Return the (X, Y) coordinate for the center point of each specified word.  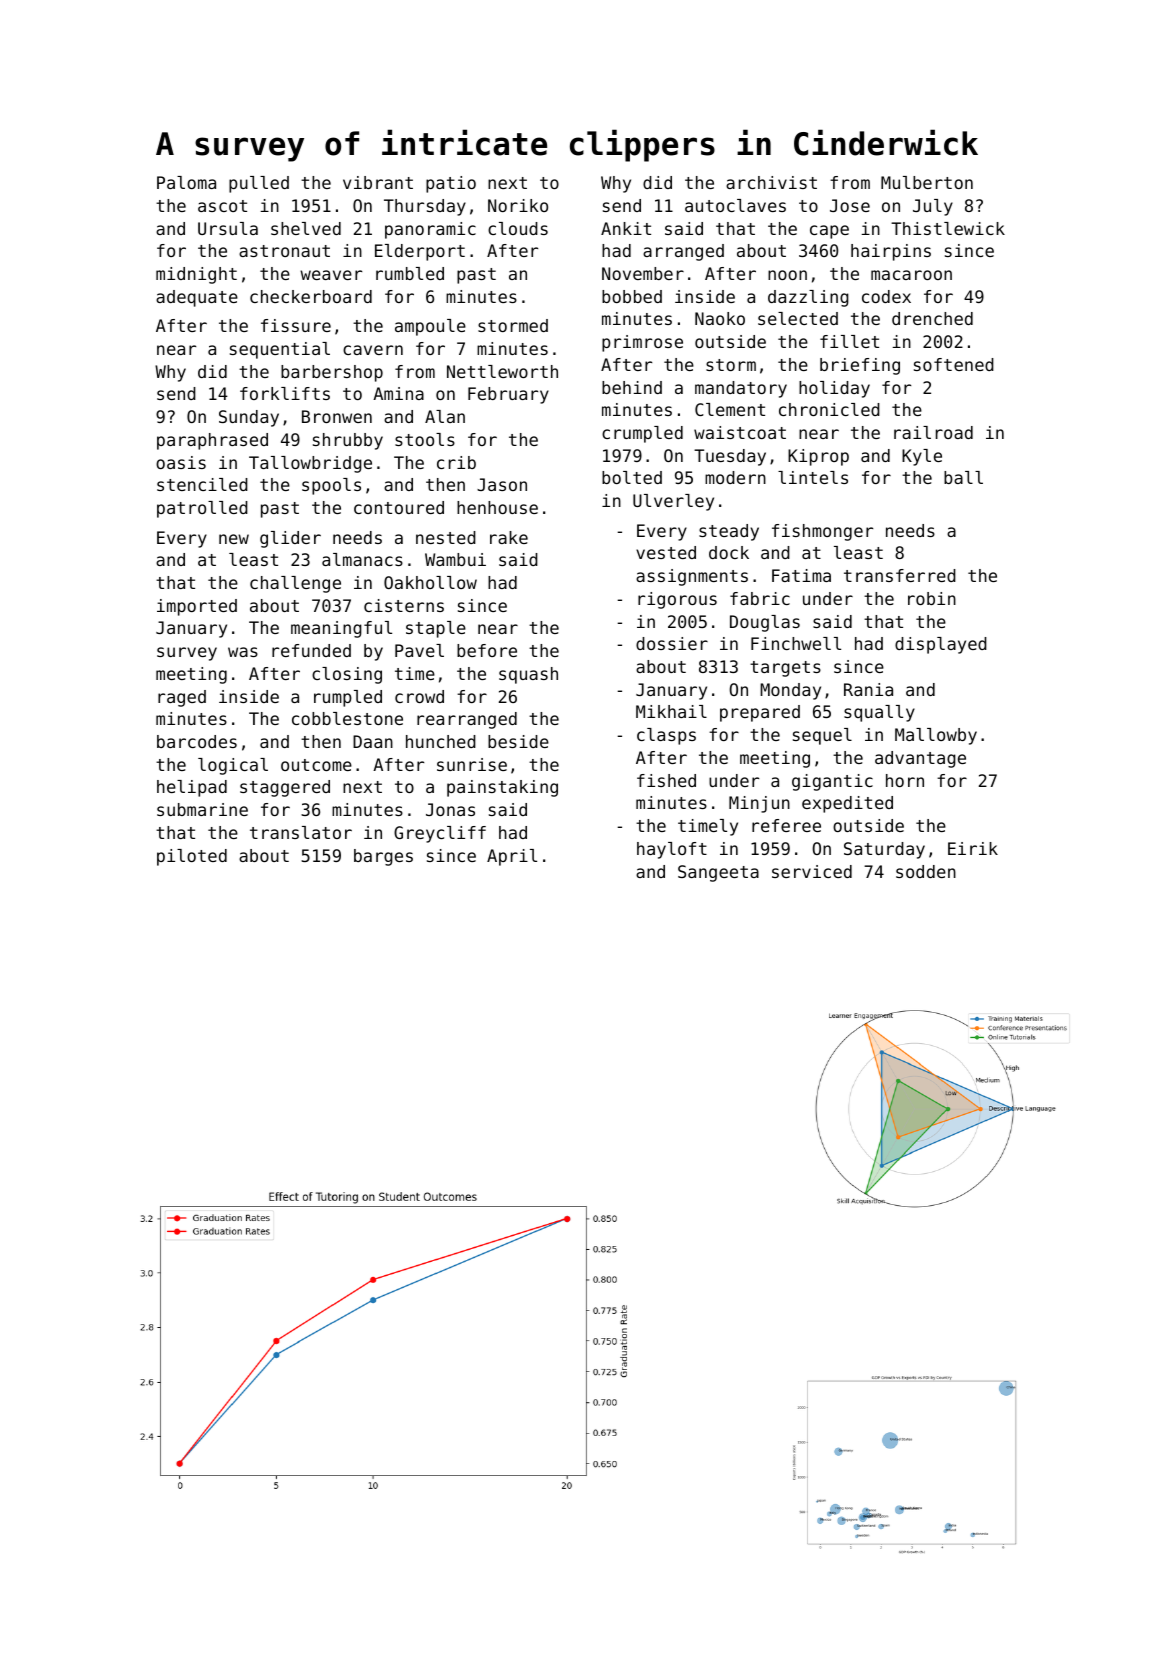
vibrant (378, 182)
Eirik (973, 848)
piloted (192, 857)
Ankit (626, 228)
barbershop (332, 373)
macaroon (911, 275)
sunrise (472, 764)
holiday (834, 389)
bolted (632, 477)
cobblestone (347, 718)
